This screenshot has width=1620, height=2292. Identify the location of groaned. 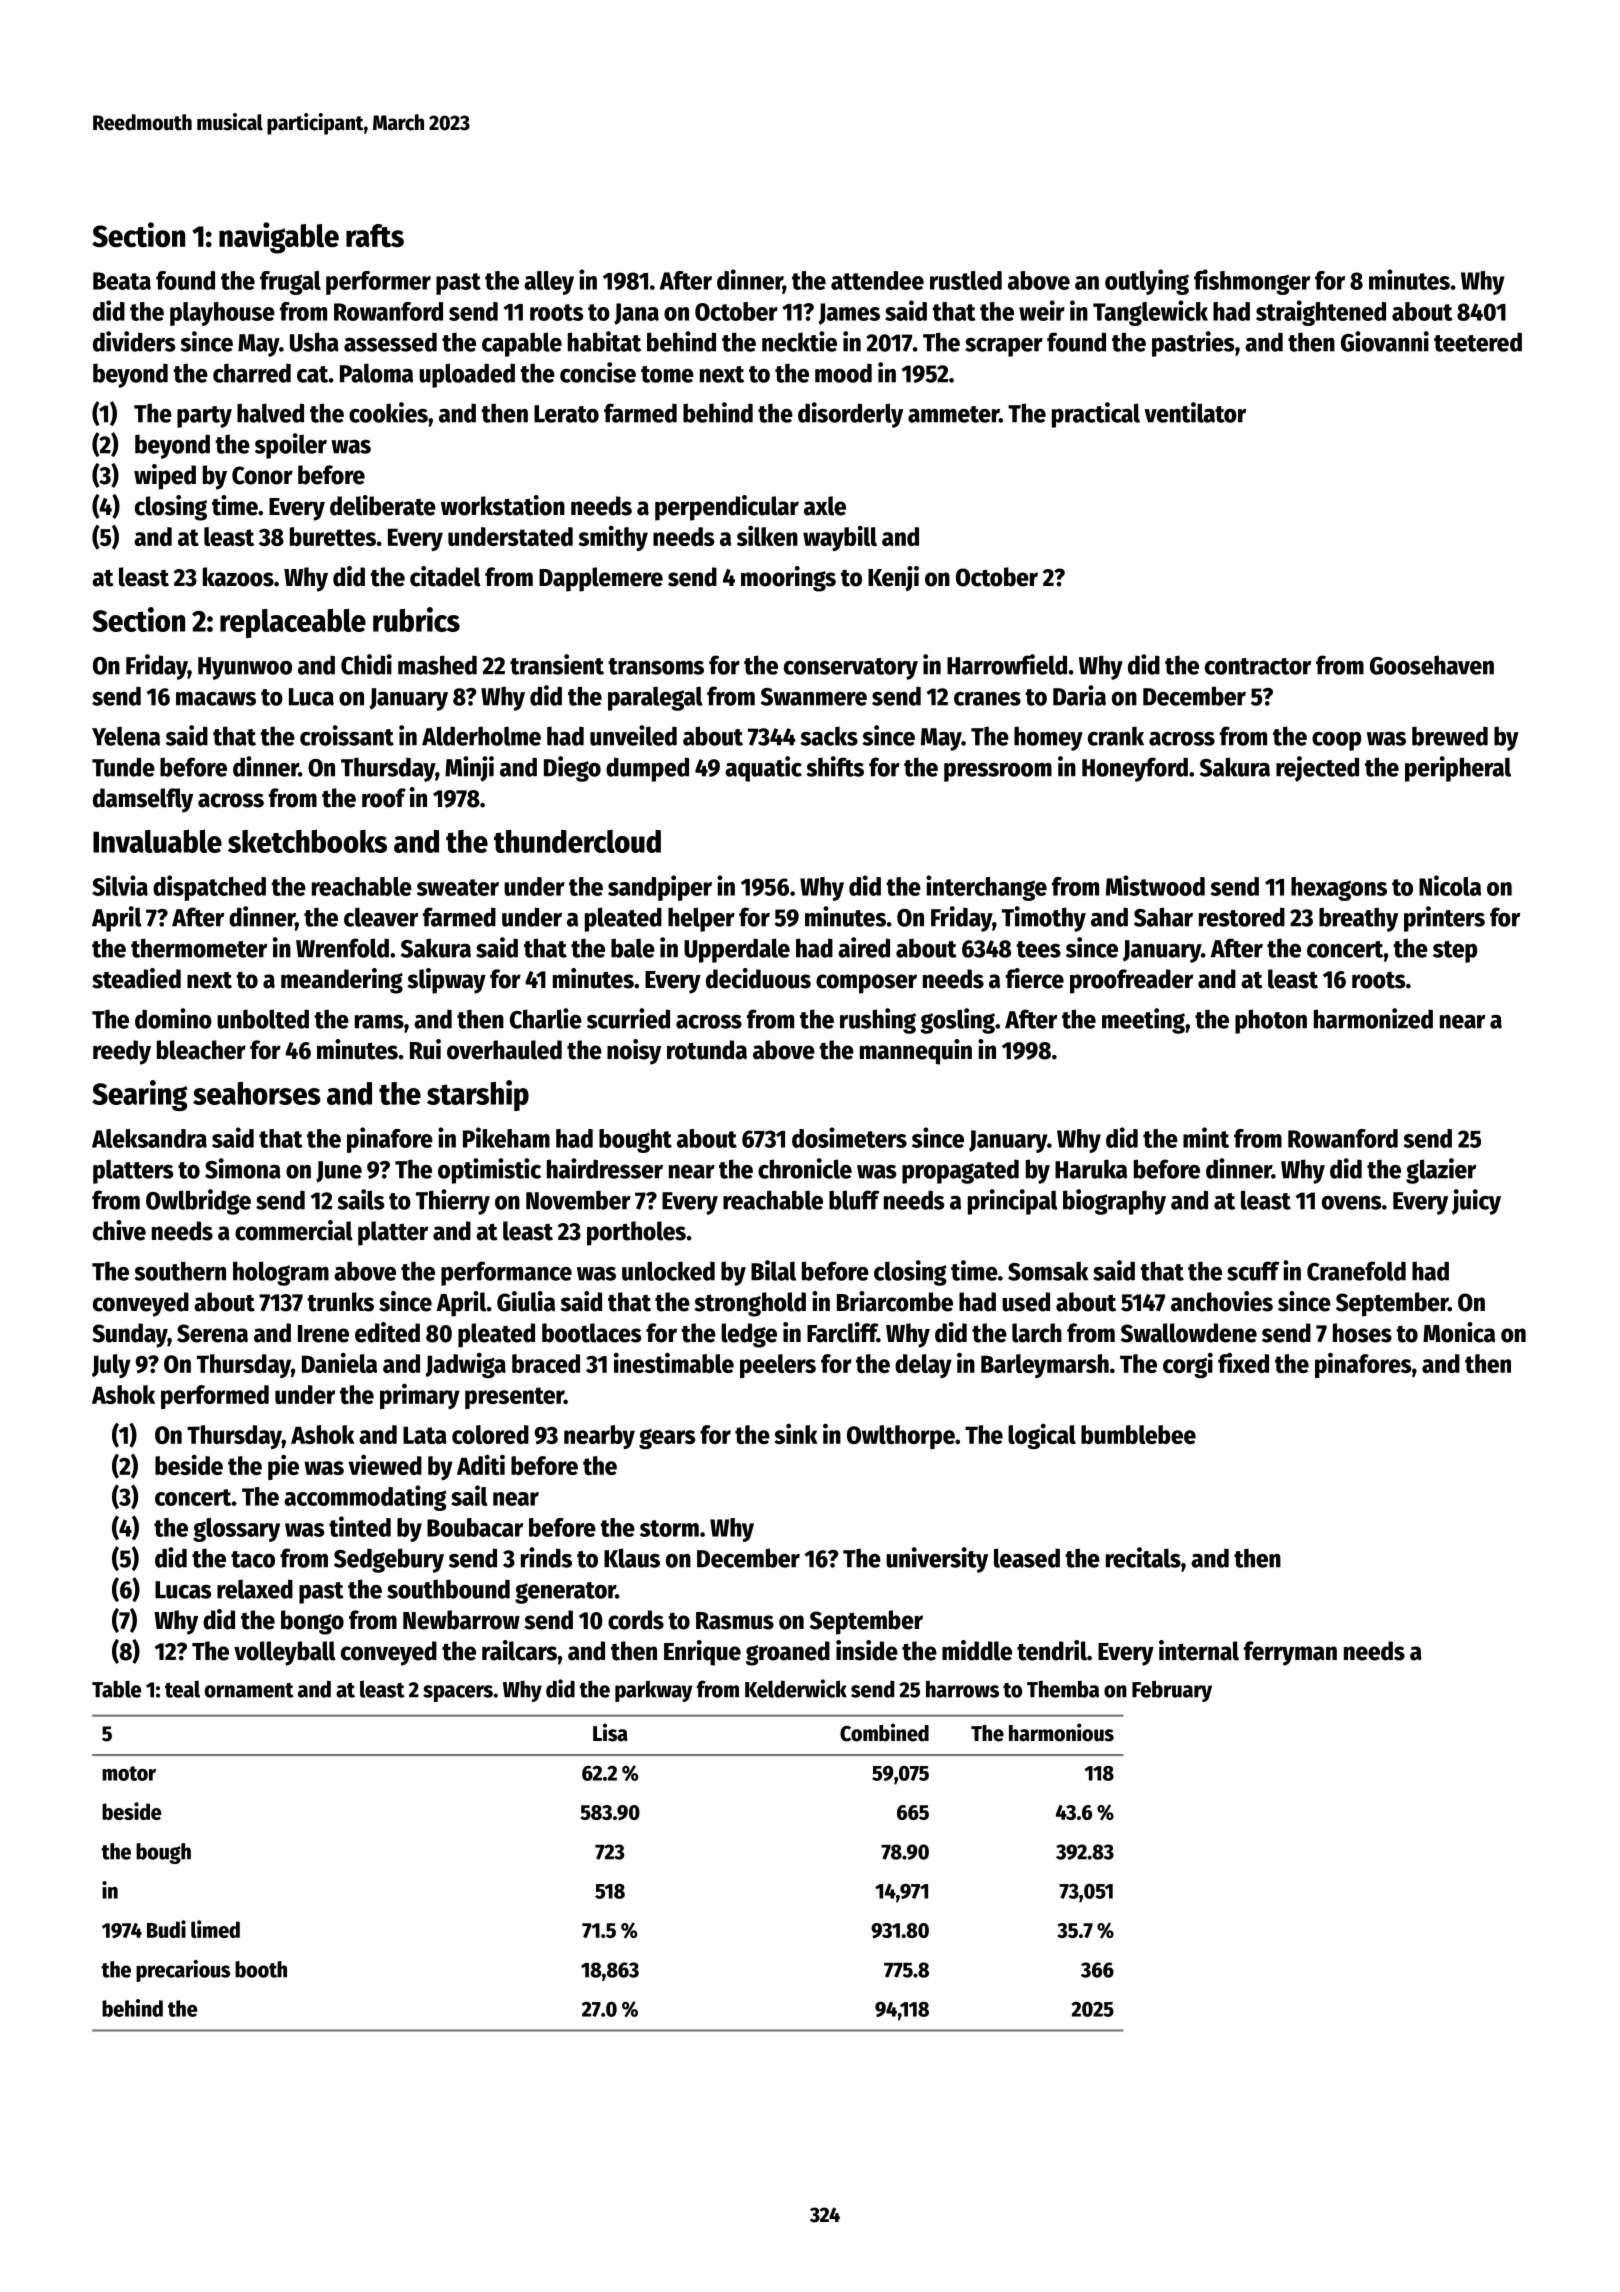
(788, 1653).
